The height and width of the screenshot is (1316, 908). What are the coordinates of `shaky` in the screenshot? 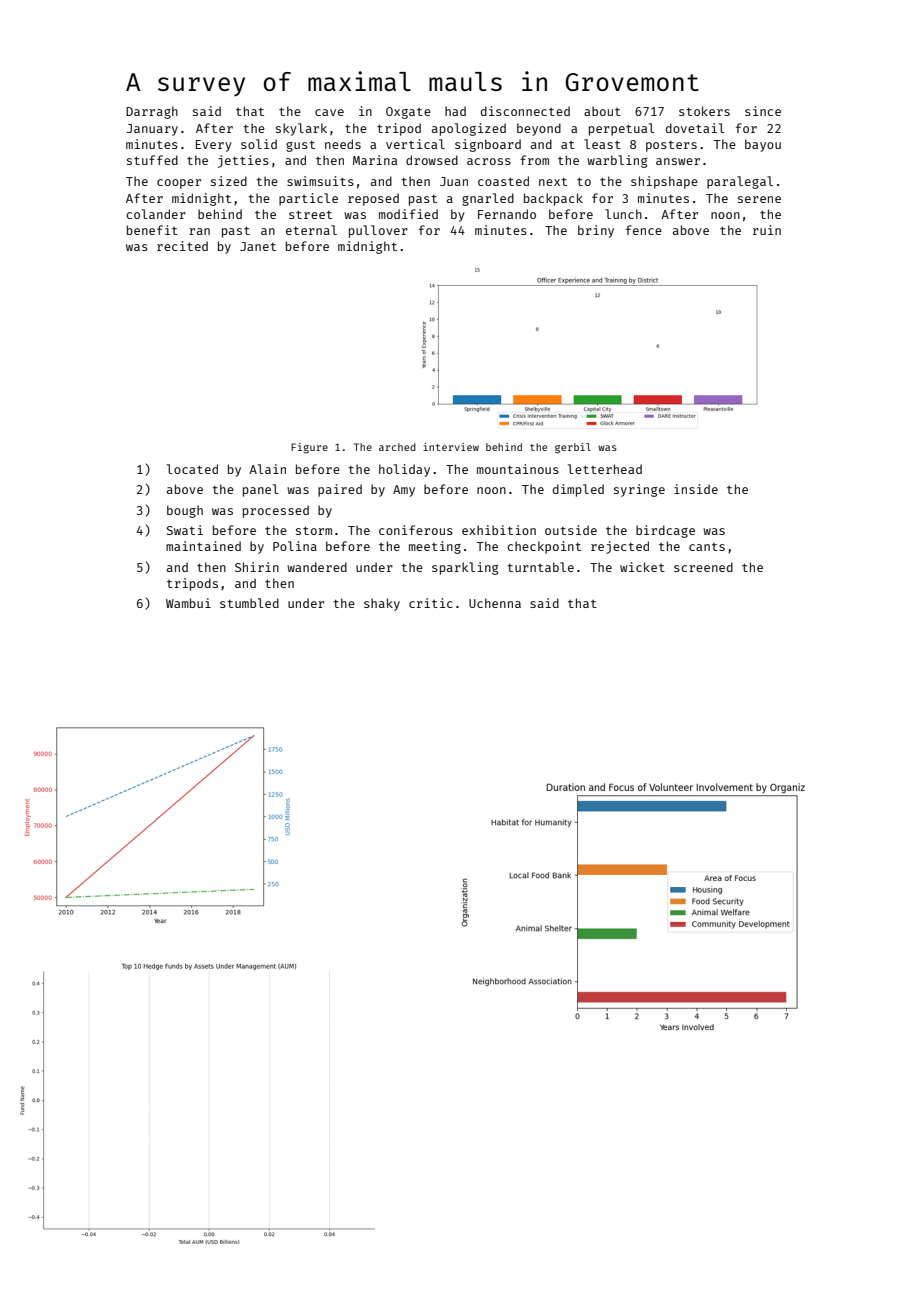 It's located at (382, 604).
